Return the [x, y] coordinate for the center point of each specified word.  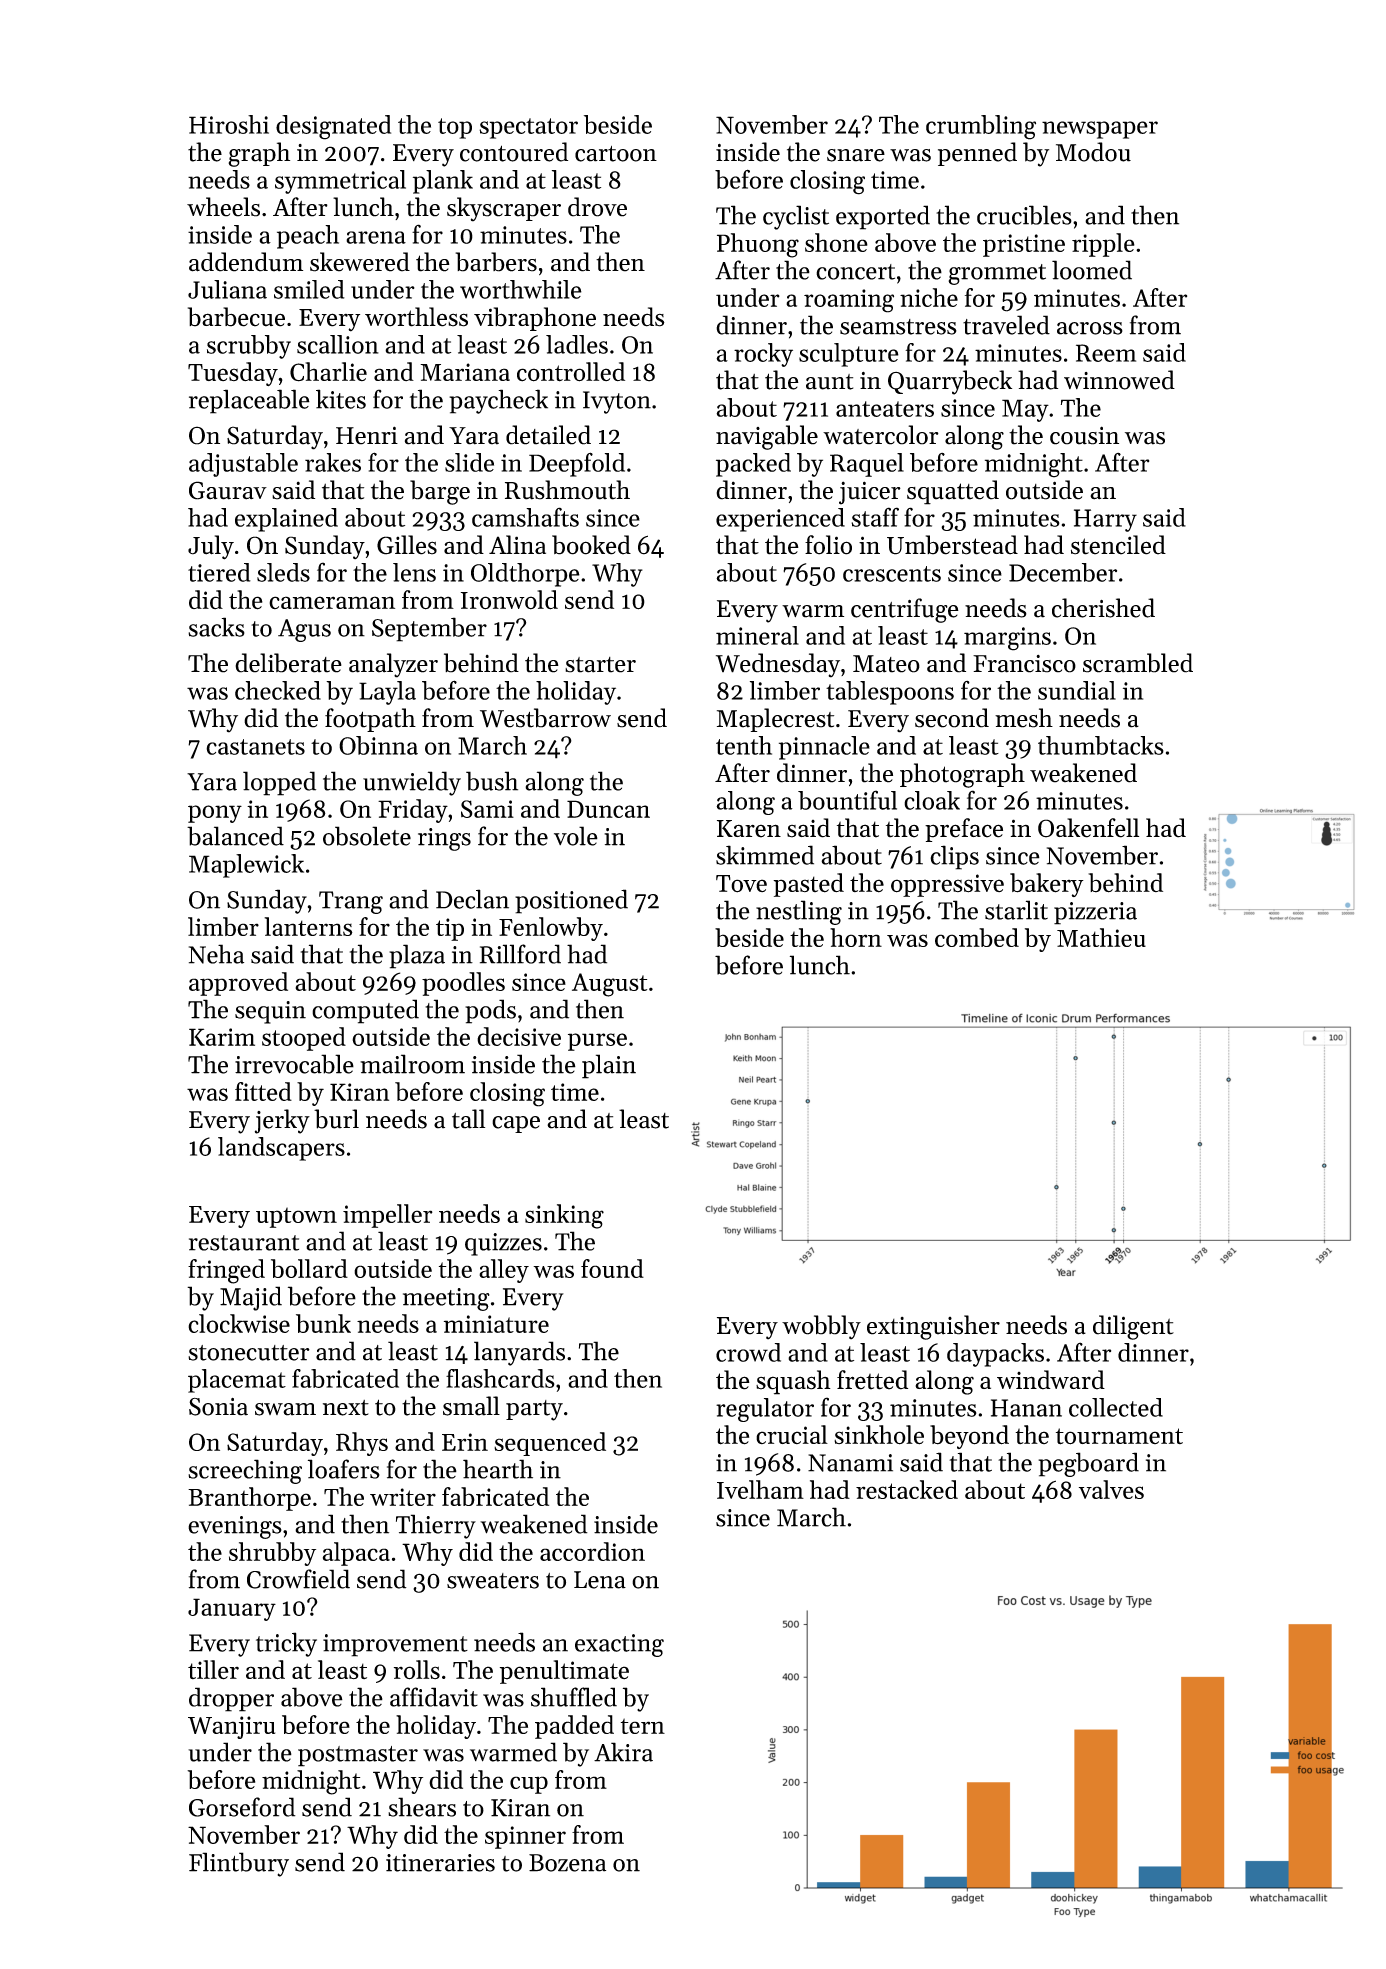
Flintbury [239, 1864]
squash [793, 1382]
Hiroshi [229, 124]
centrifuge [905, 610]
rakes [333, 462]
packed [753, 465]
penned [977, 154]
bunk [323, 1323]
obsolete [367, 836]
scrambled [1138, 663]
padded [574, 1727]
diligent [1133, 1327]
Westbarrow [545, 718]
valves [1111, 1489]
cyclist [796, 217]
